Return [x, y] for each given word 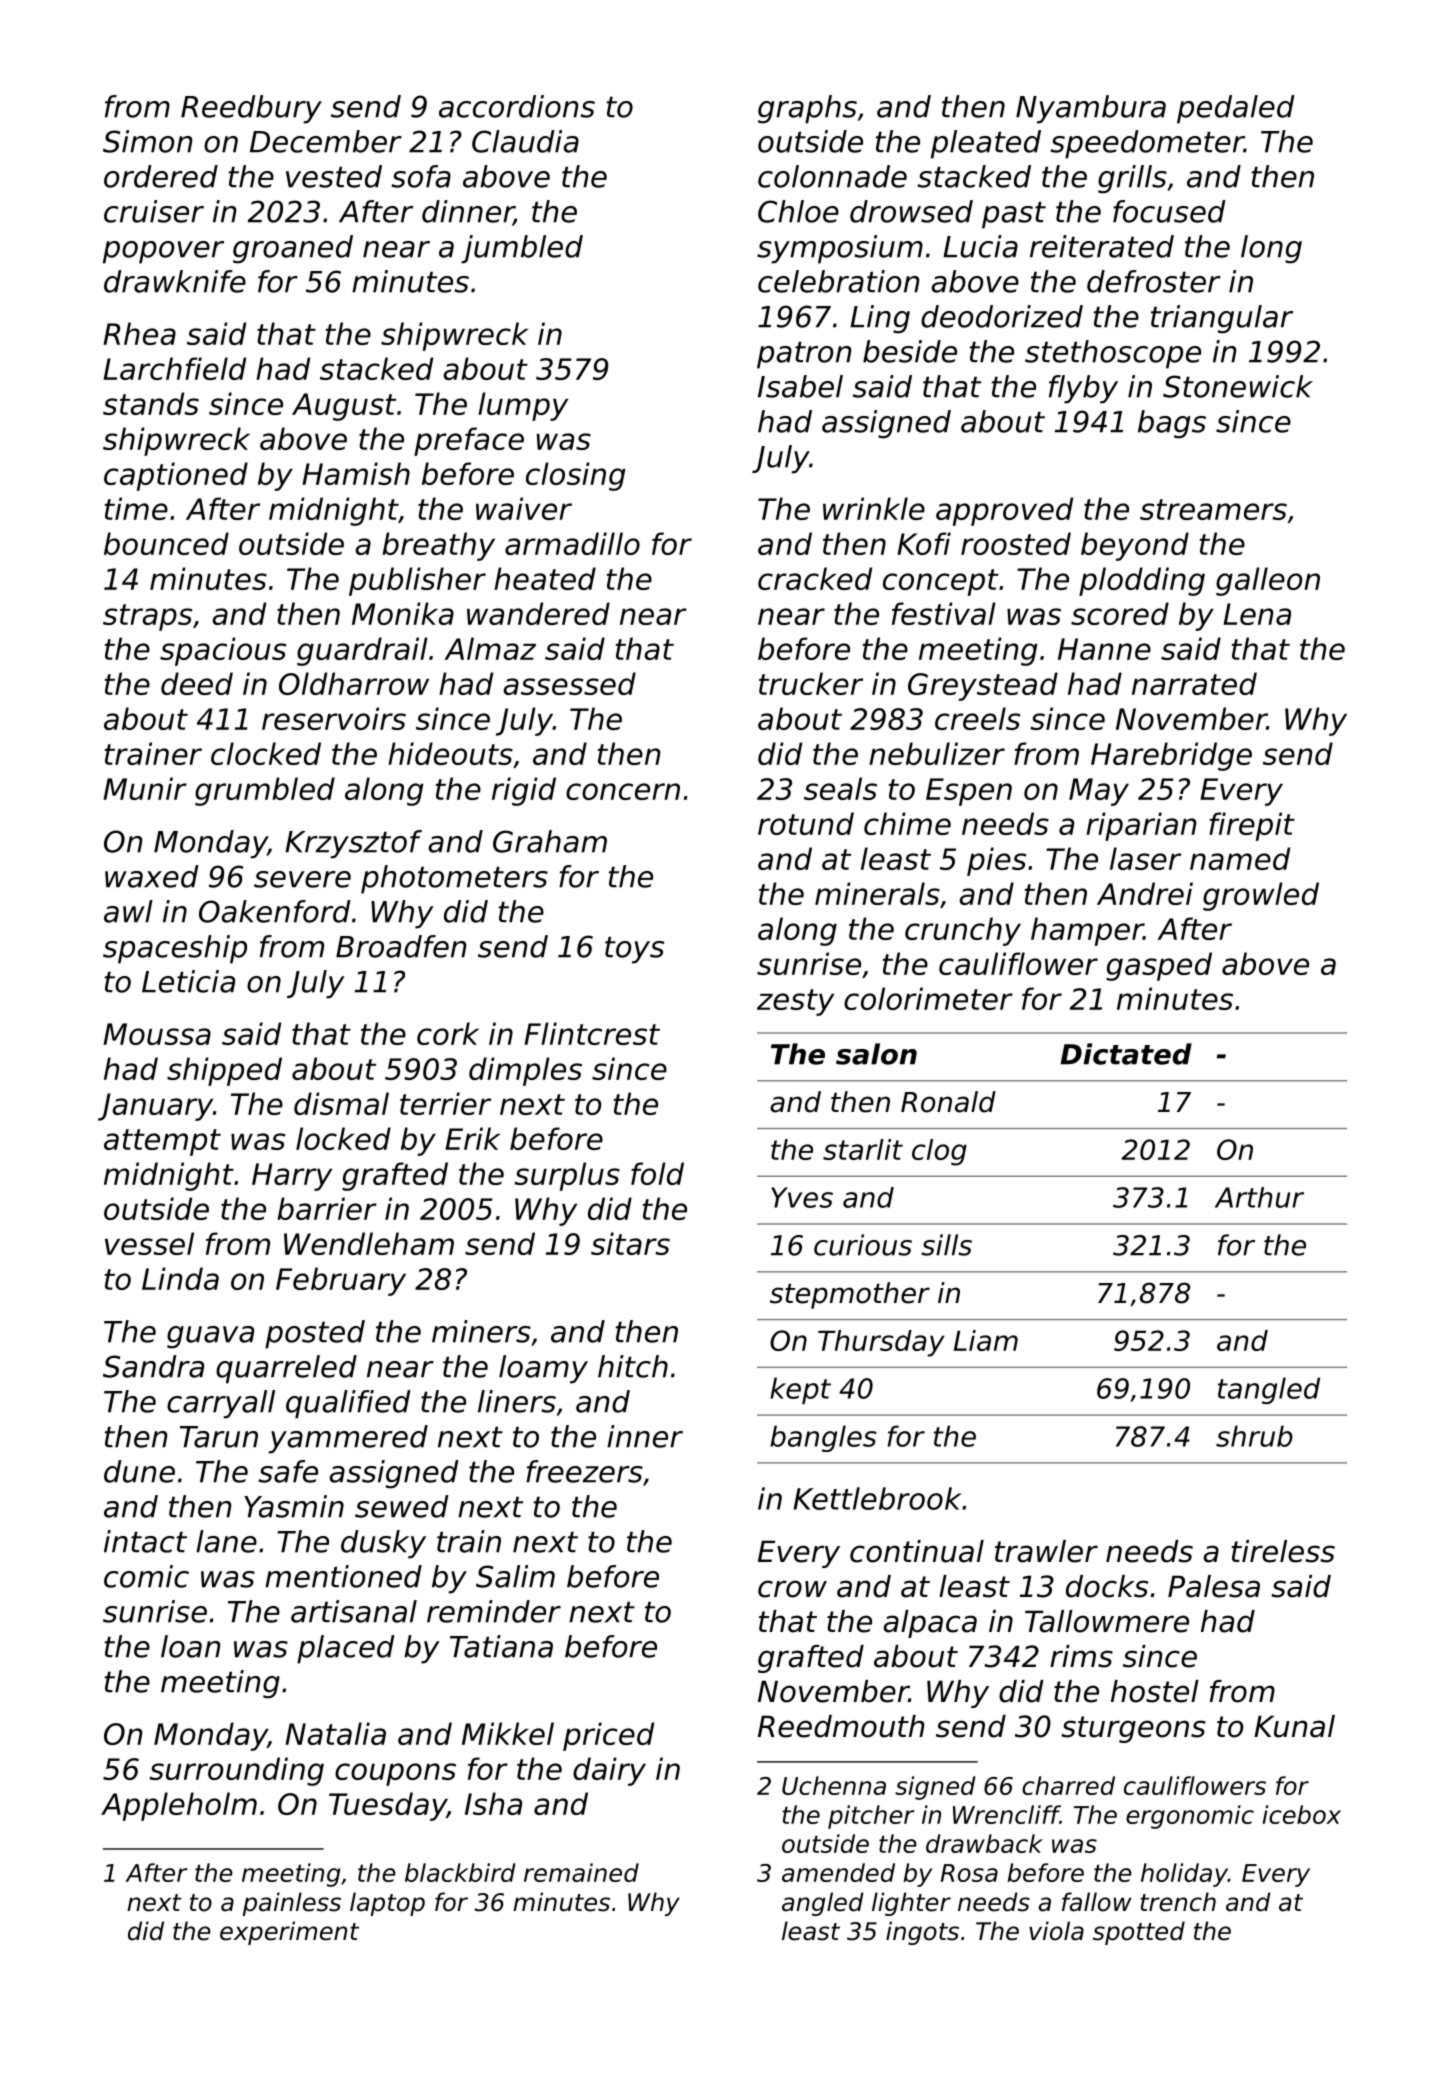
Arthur [1259, 1197]
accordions [517, 106]
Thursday [881, 1343]
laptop [387, 1904]
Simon [147, 141]
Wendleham [369, 1243]
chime [907, 823]
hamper [1087, 931]
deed [197, 683]
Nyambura [1091, 109]
